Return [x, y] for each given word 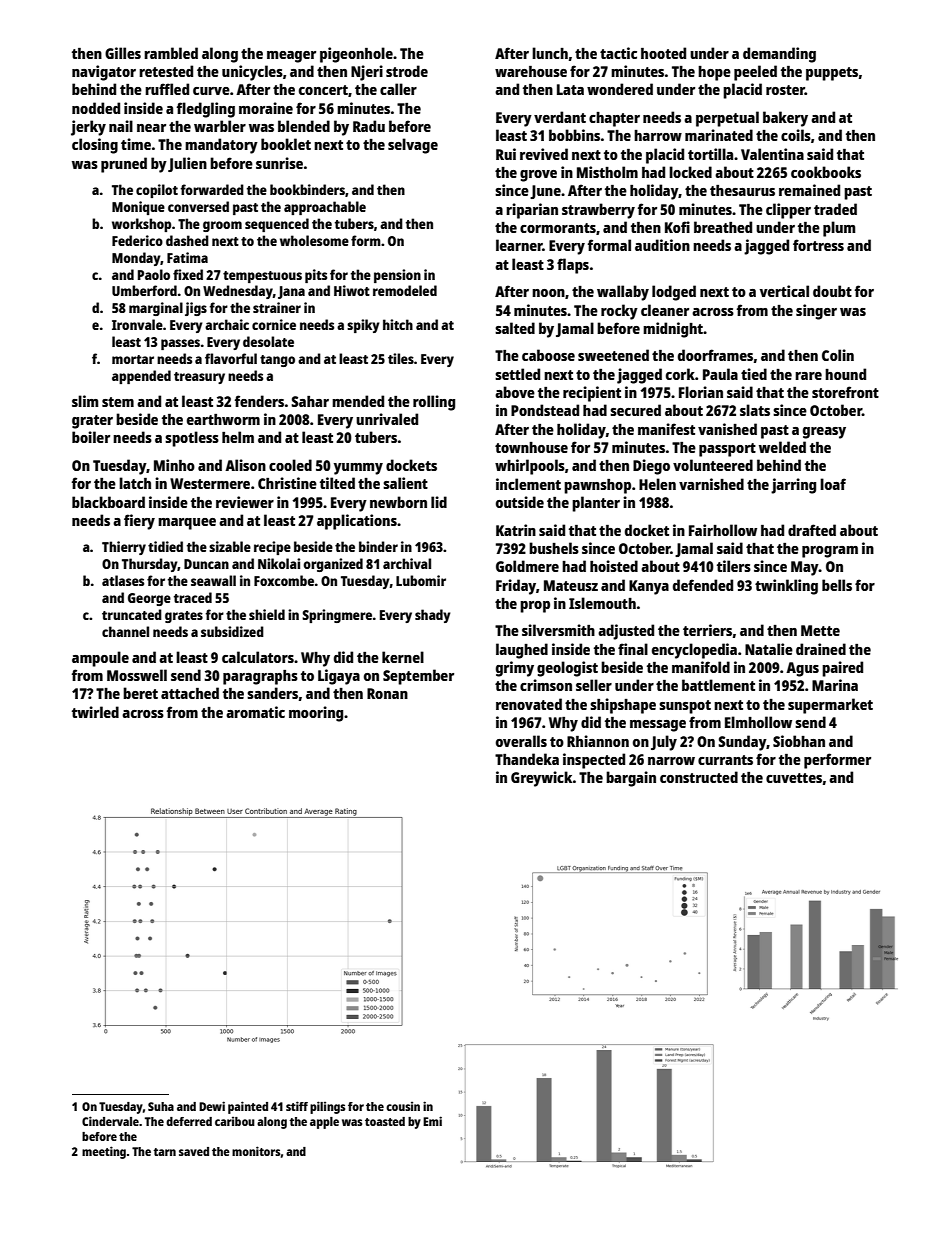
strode [407, 71]
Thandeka [527, 759]
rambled [171, 53]
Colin [838, 355]
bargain [631, 779]
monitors [256, 1151]
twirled [95, 712]
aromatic [255, 712]
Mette [820, 630]
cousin [403, 1106]
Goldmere [527, 566]
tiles [401, 358]
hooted [663, 53]
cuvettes [794, 778]
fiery [139, 522]
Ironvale [137, 324]
